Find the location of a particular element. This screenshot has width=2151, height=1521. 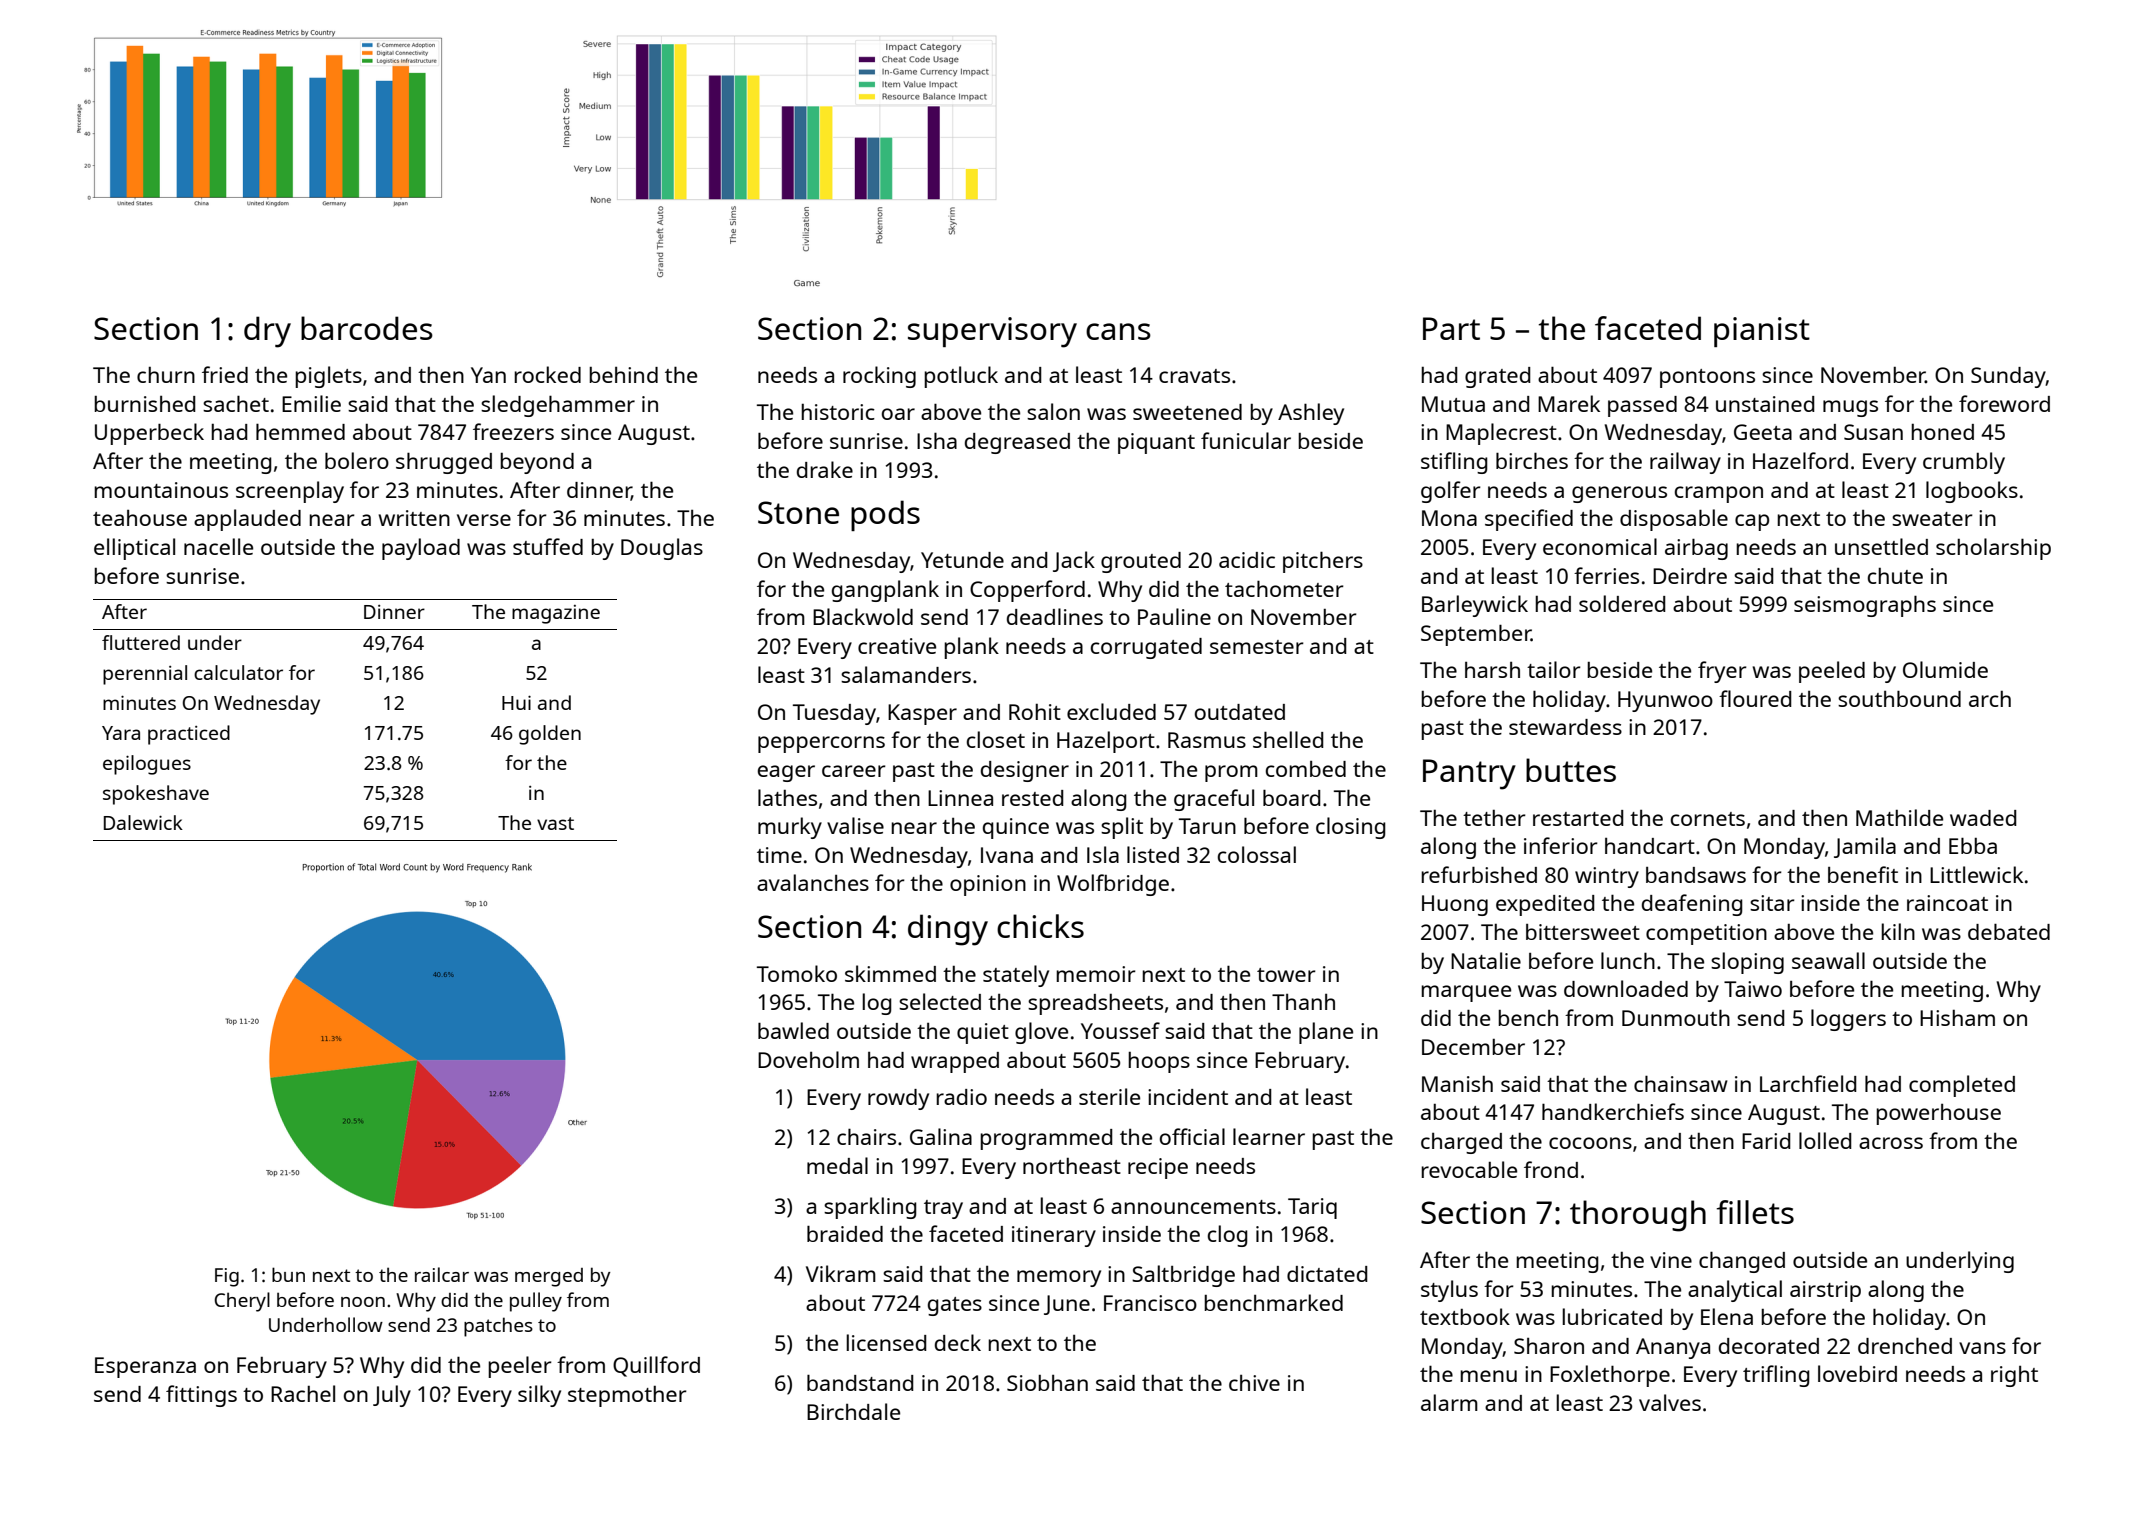

silky is located at coordinates (539, 1396).
